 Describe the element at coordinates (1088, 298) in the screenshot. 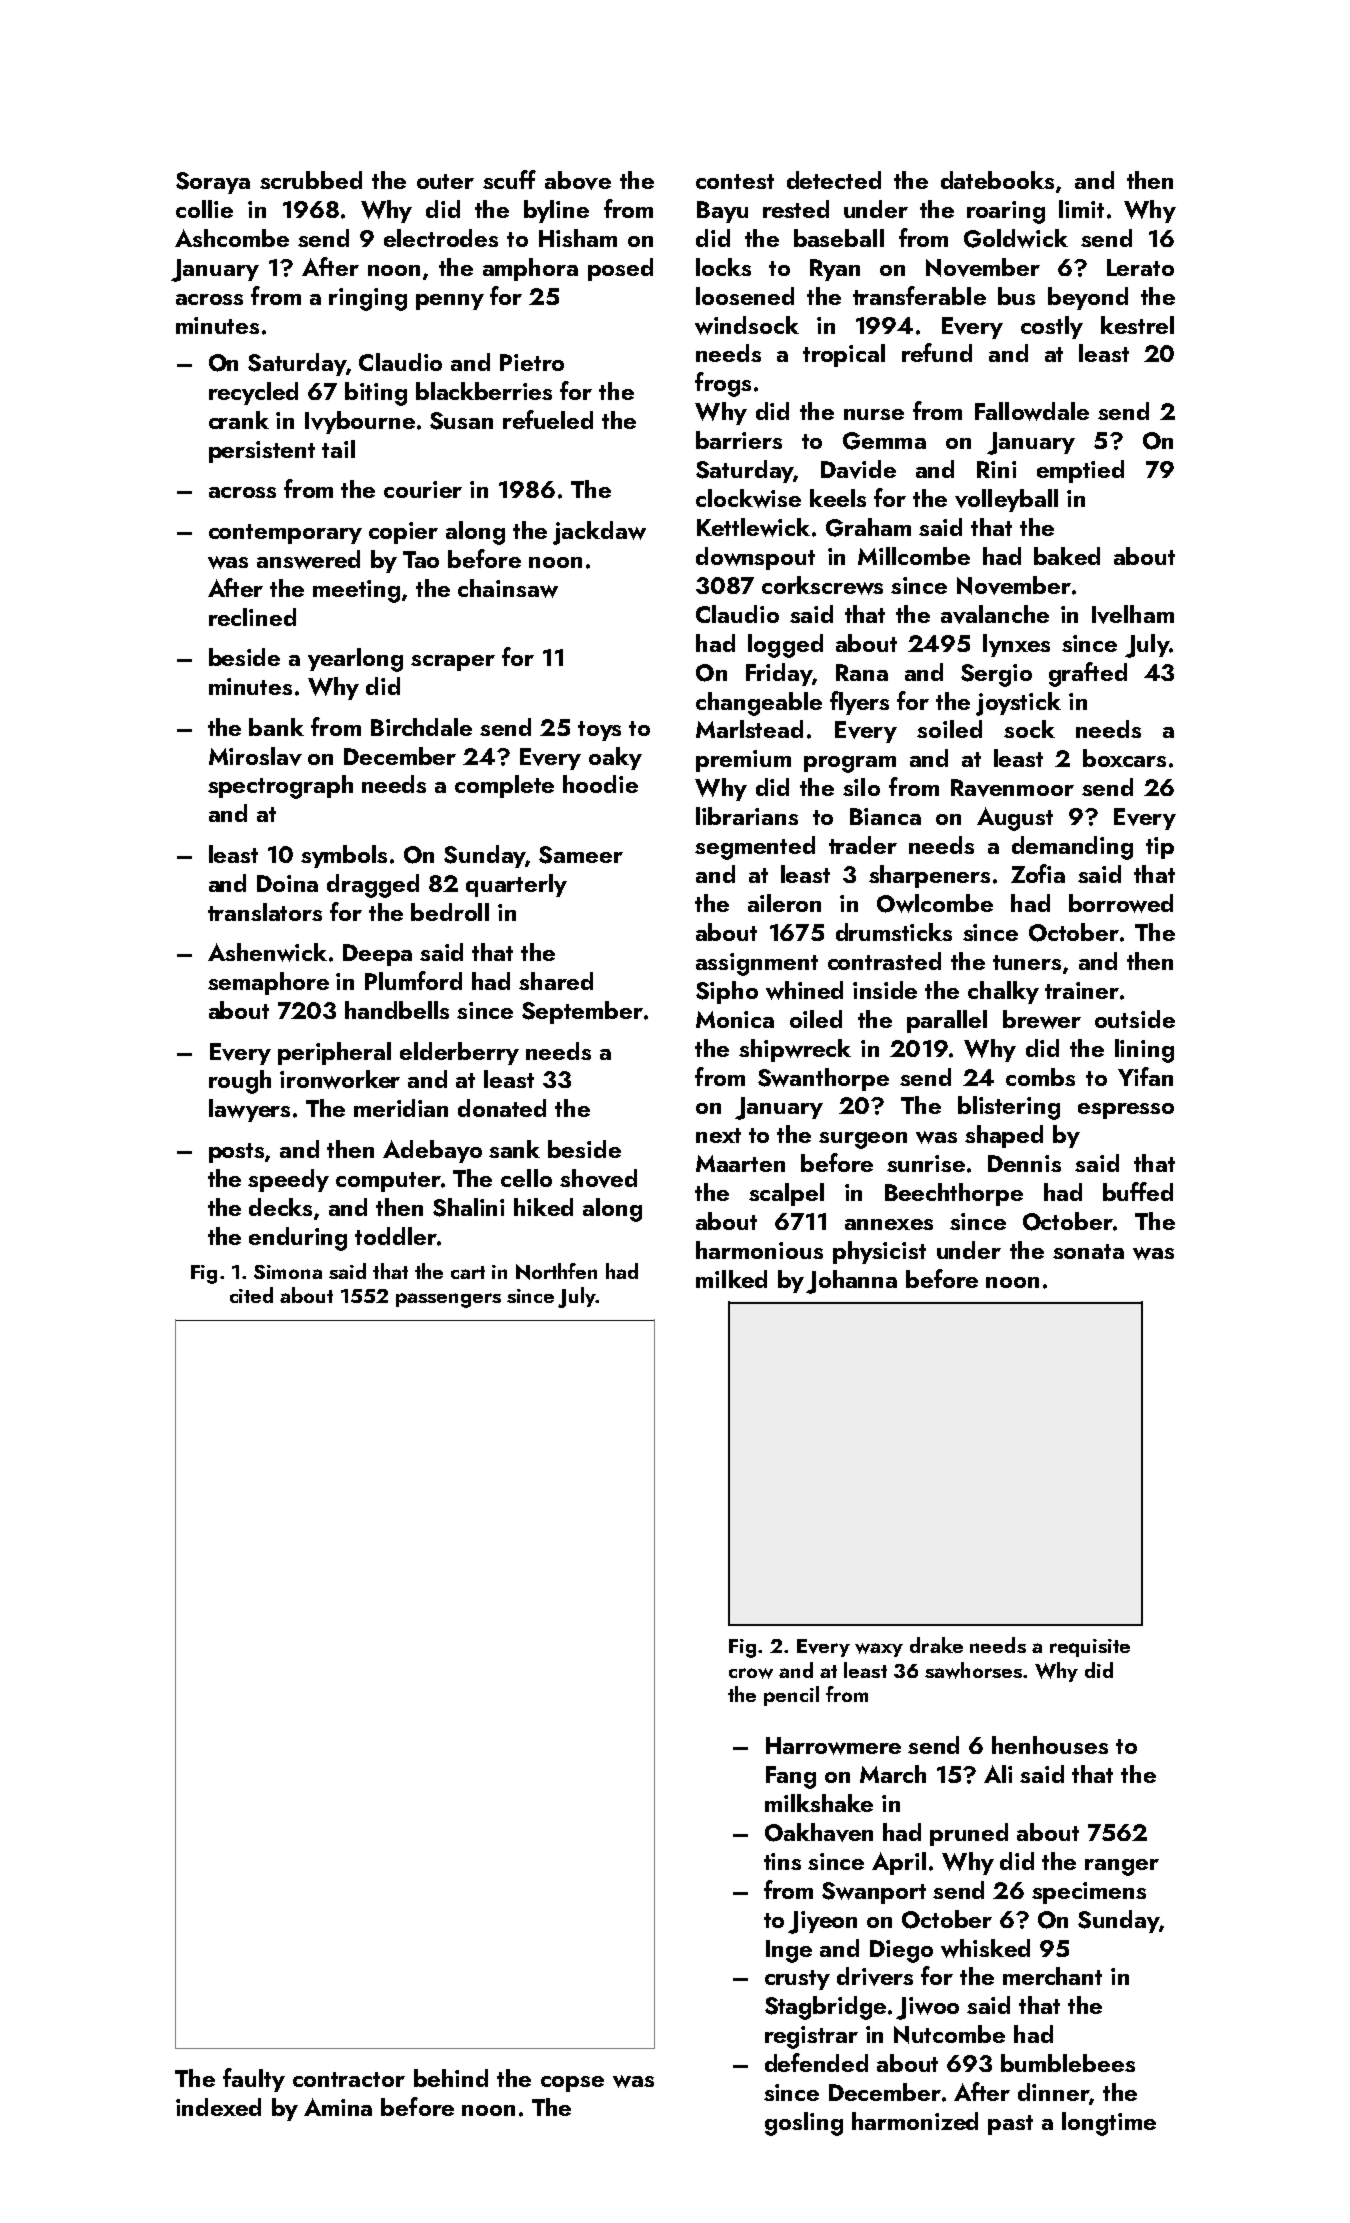

I see `beyond` at that location.
